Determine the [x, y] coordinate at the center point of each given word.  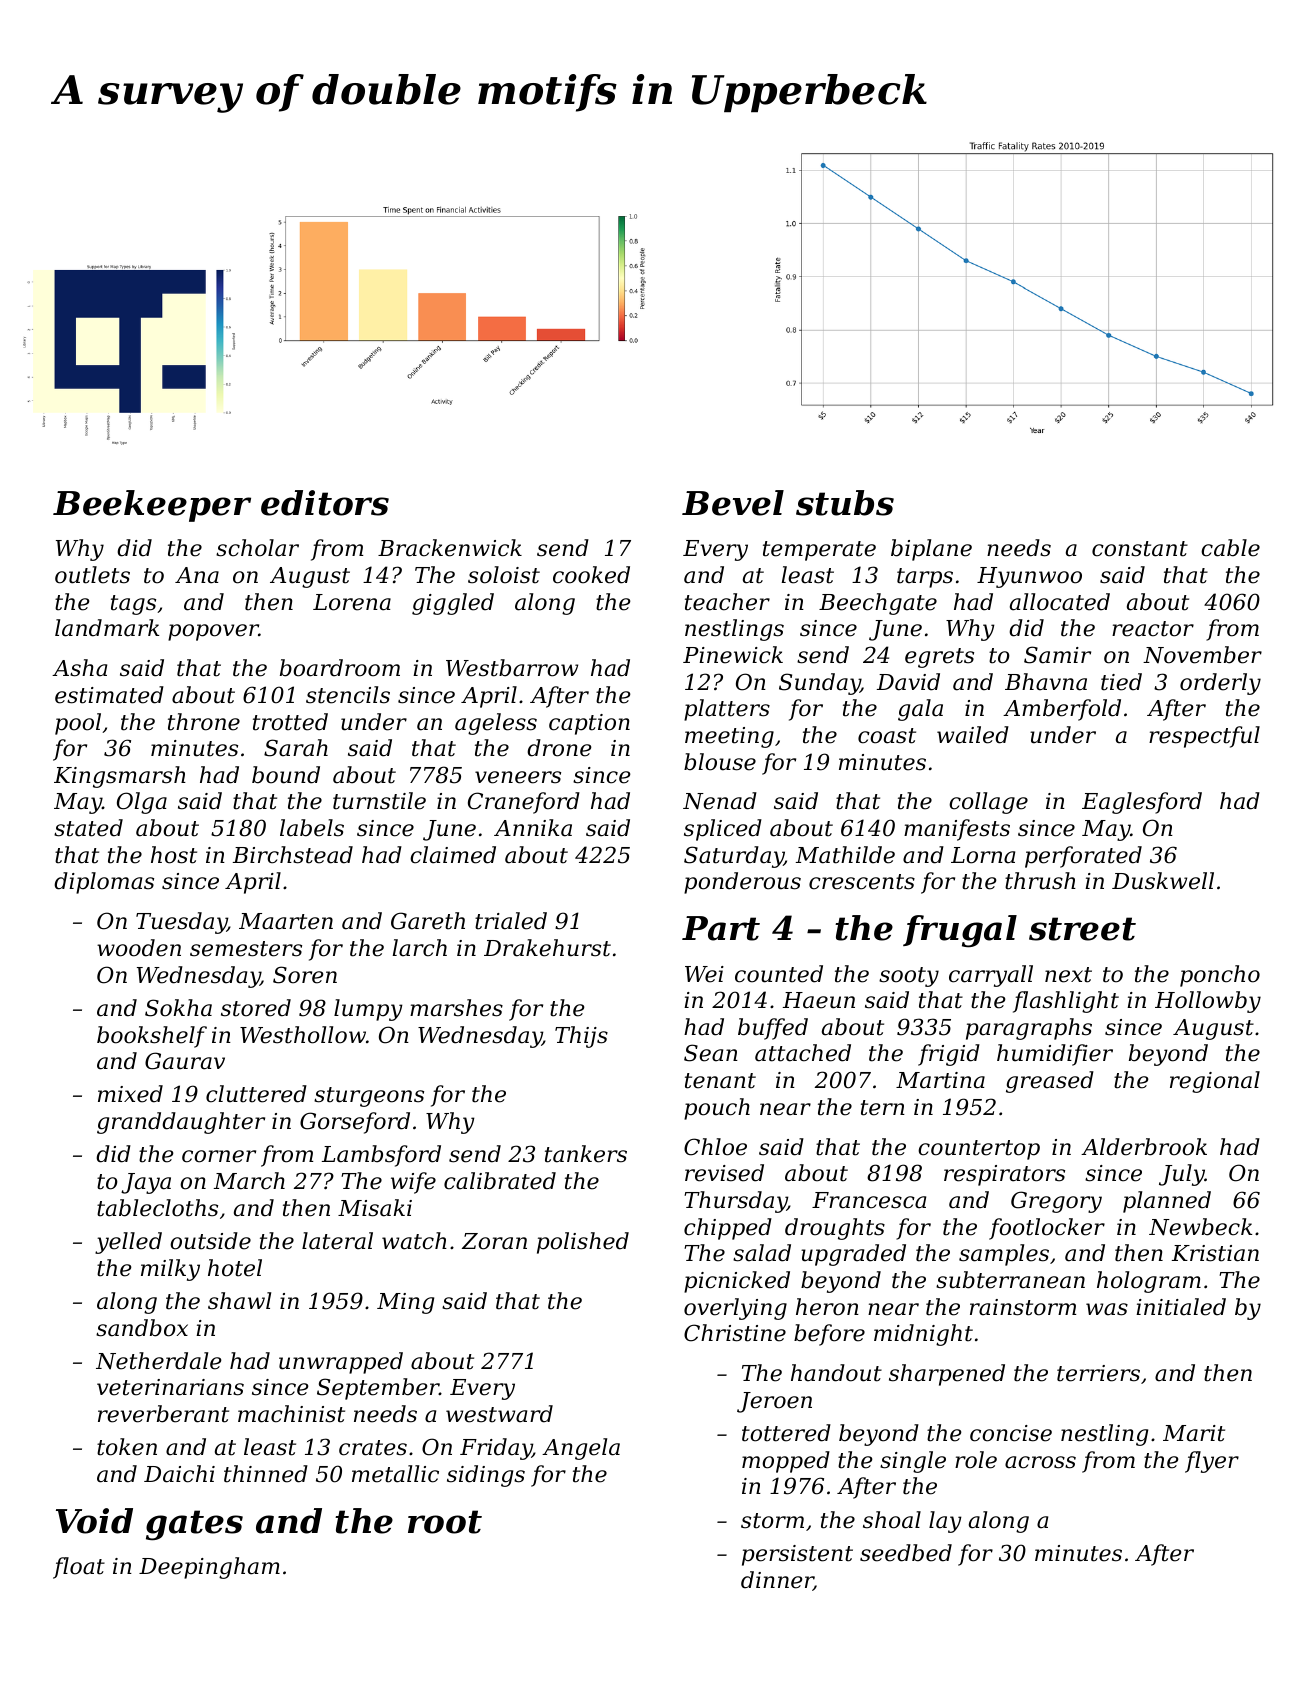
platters [727, 710]
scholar [257, 548]
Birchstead [293, 855]
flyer [1212, 1462]
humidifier [1055, 1055]
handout [836, 1373]
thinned [266, 1474]
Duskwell [1163, 881]
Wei [704, 974]
